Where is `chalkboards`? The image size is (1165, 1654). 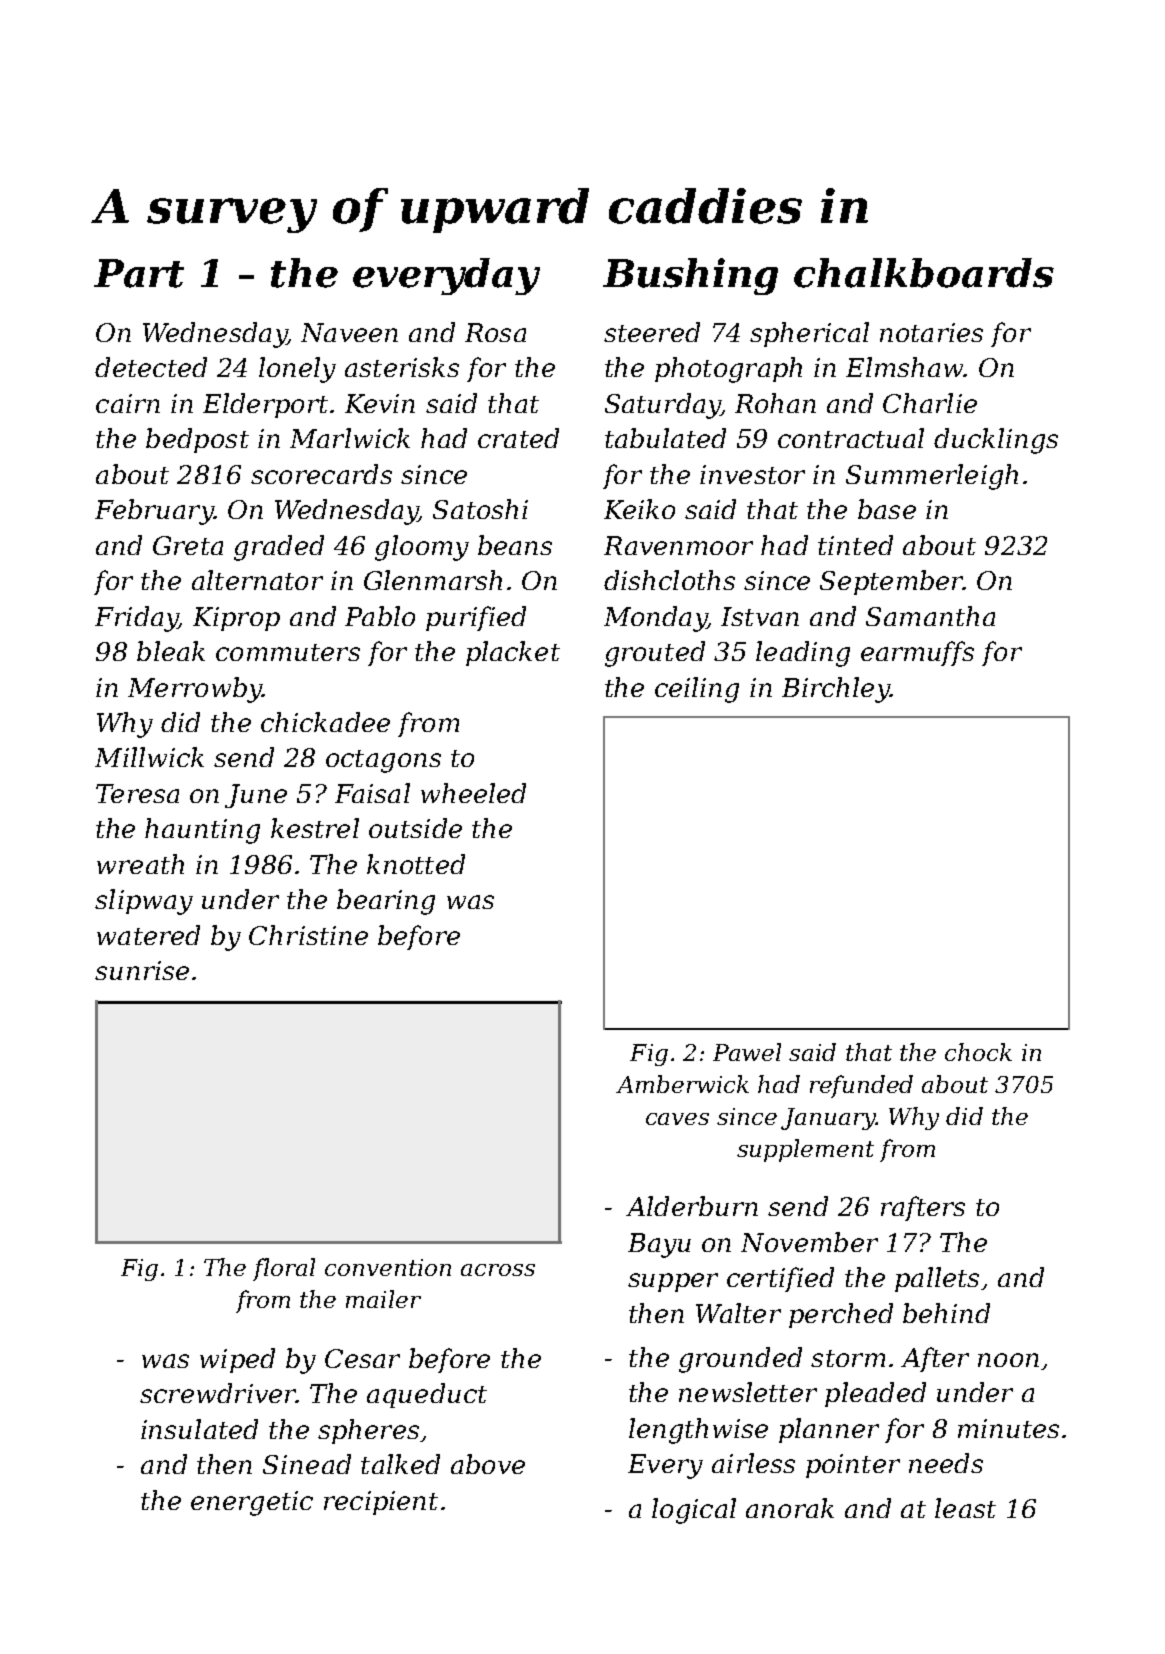 chalkboards is located at coordinates (924, 273).
